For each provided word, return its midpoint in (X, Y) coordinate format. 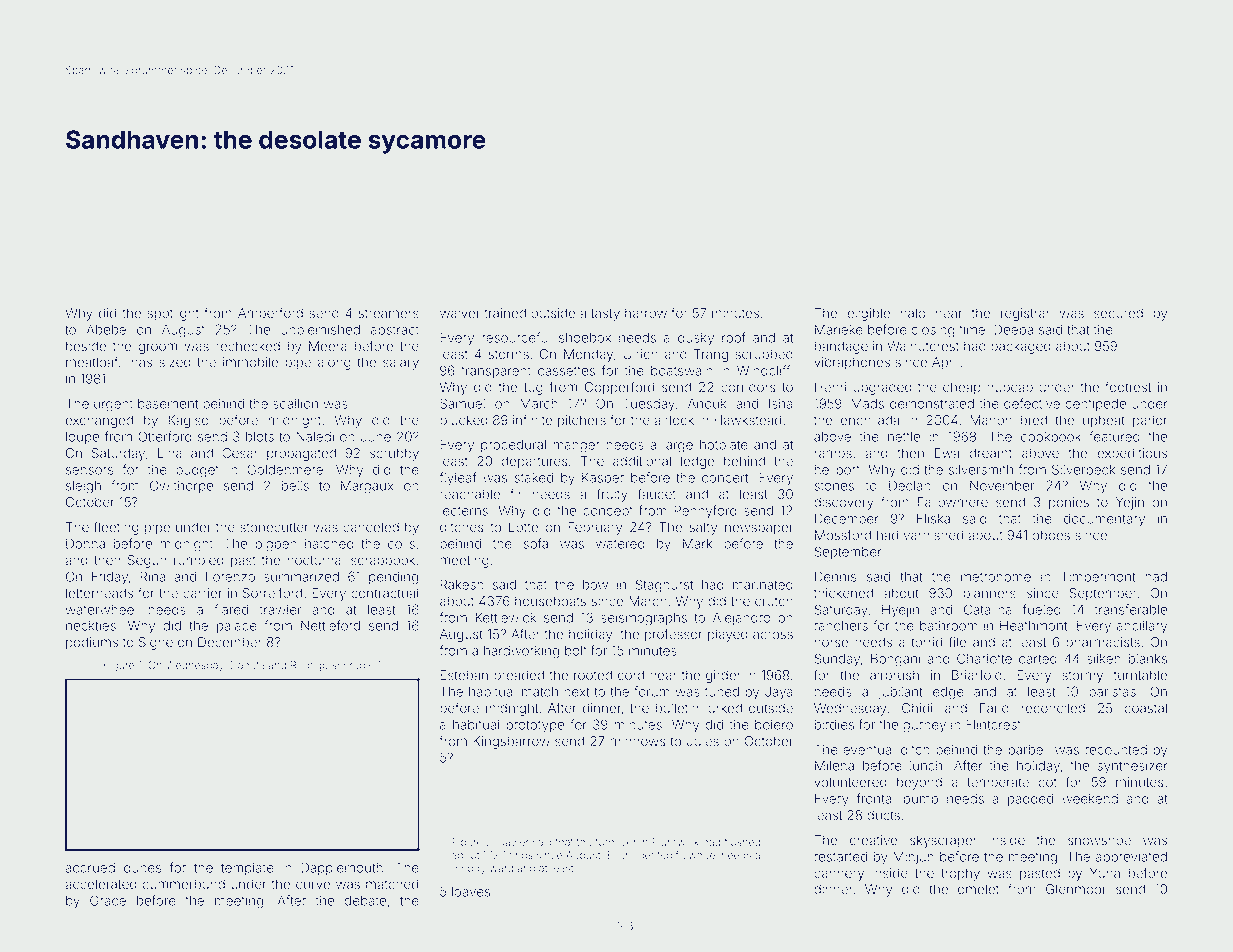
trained (505, 313)
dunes (143, 868)
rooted (593, 675)
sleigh (83, 487)
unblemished (320, 329)
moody (469, 869)
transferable (1131, 609)
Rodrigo (309, 666)
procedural (513, 446)
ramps (833, 455)
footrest (1128, 387)
